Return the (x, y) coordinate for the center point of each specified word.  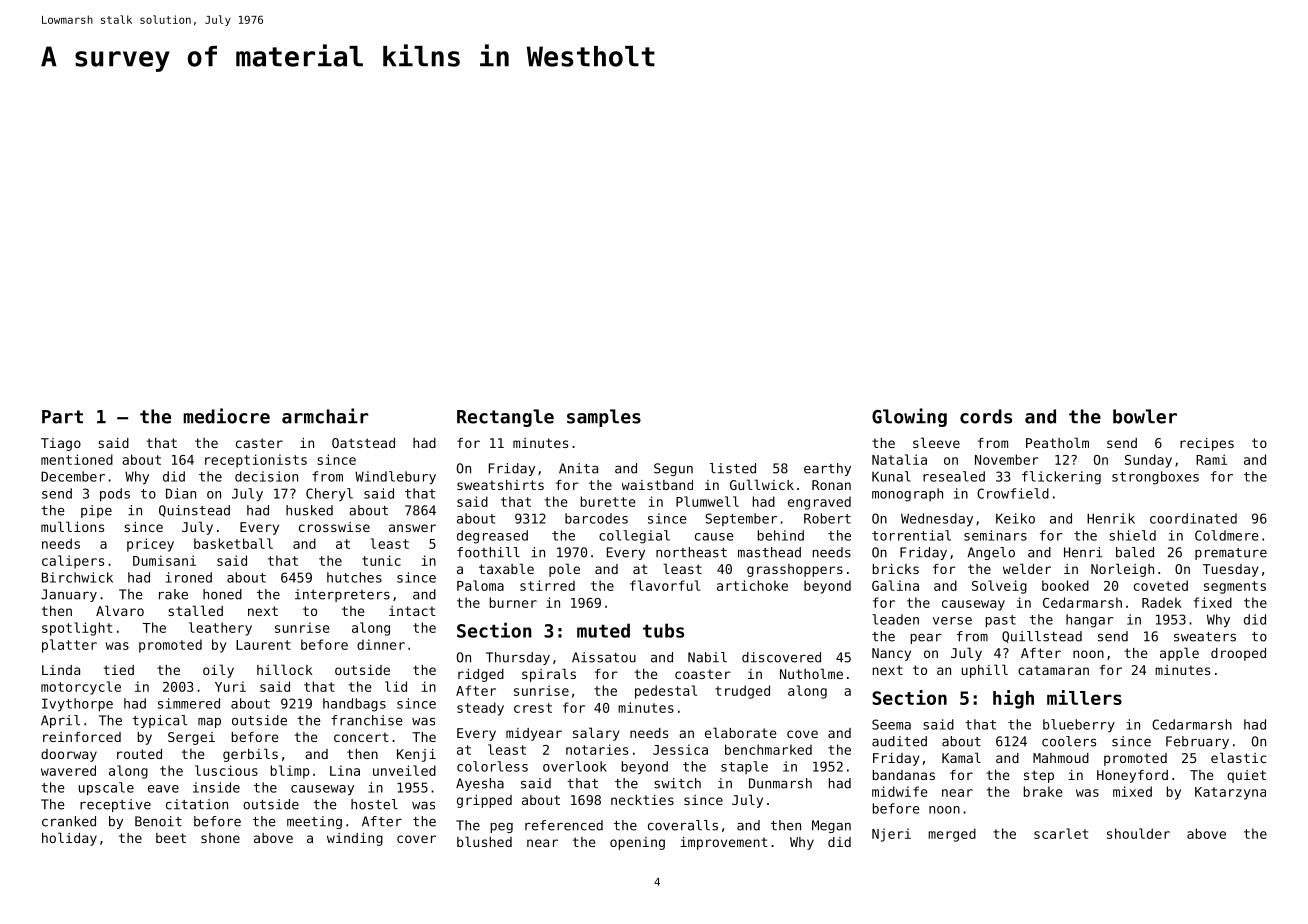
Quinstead (194, 511)
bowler (1145, 416)
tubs (663, 630)
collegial (634, 537)
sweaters (1205, 637)
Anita (578, 468)
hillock (285, 669)
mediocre (226, 416)
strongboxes (1155, 478)
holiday (69, 839)
